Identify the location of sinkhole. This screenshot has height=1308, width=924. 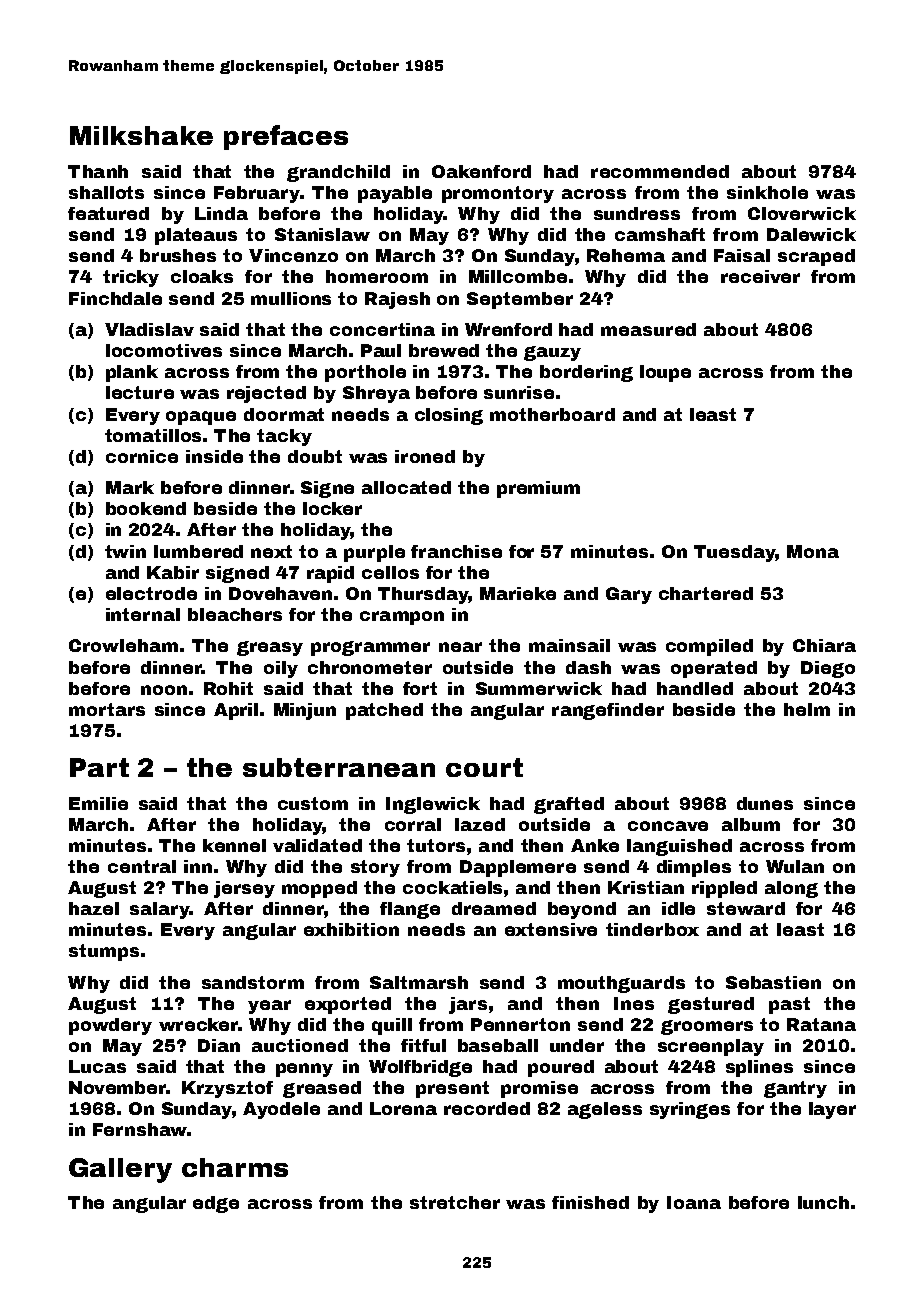
(767, 192).
